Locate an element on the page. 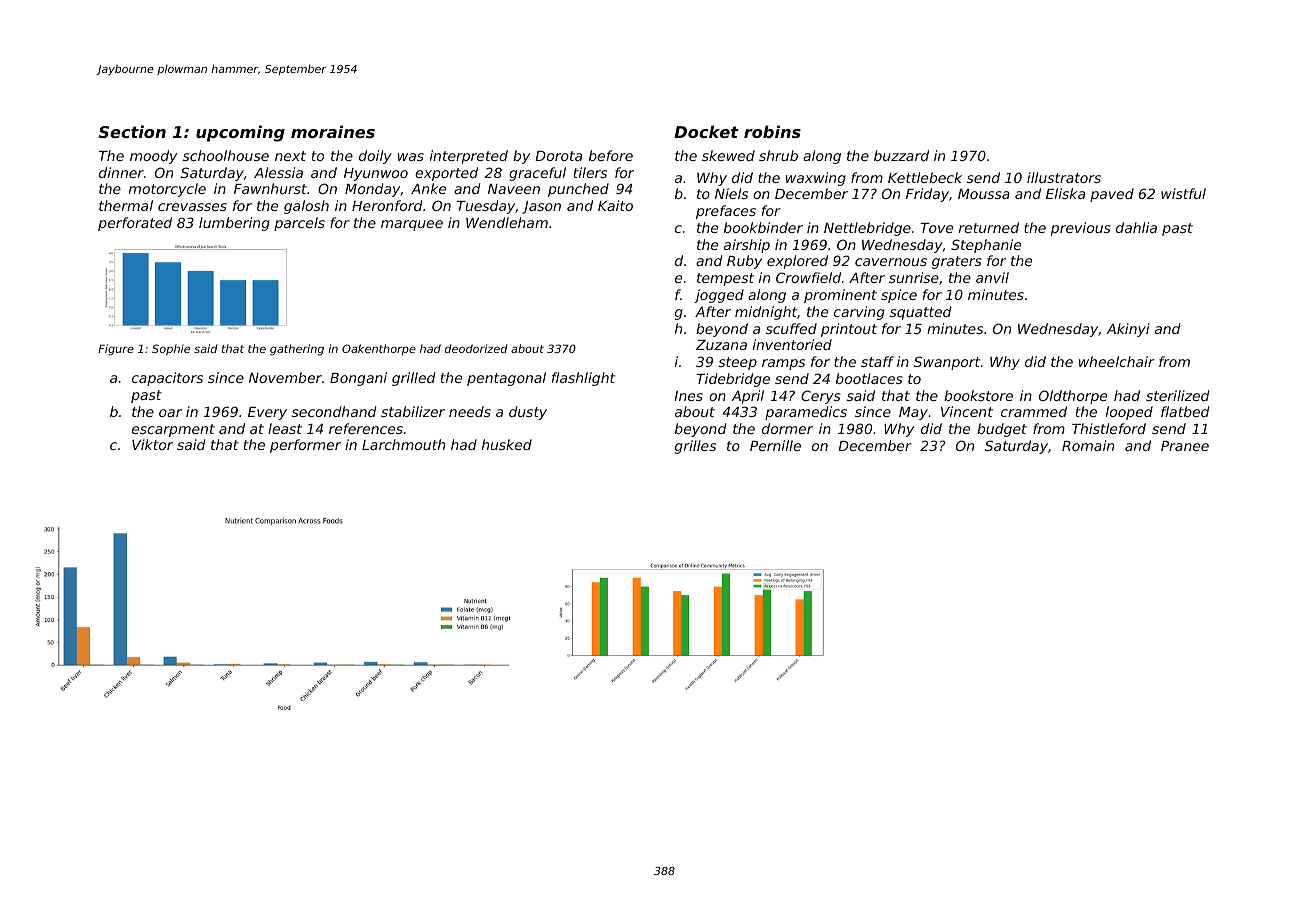 The image size is (1308, 924). husked is located at coordinates (507, 444).
